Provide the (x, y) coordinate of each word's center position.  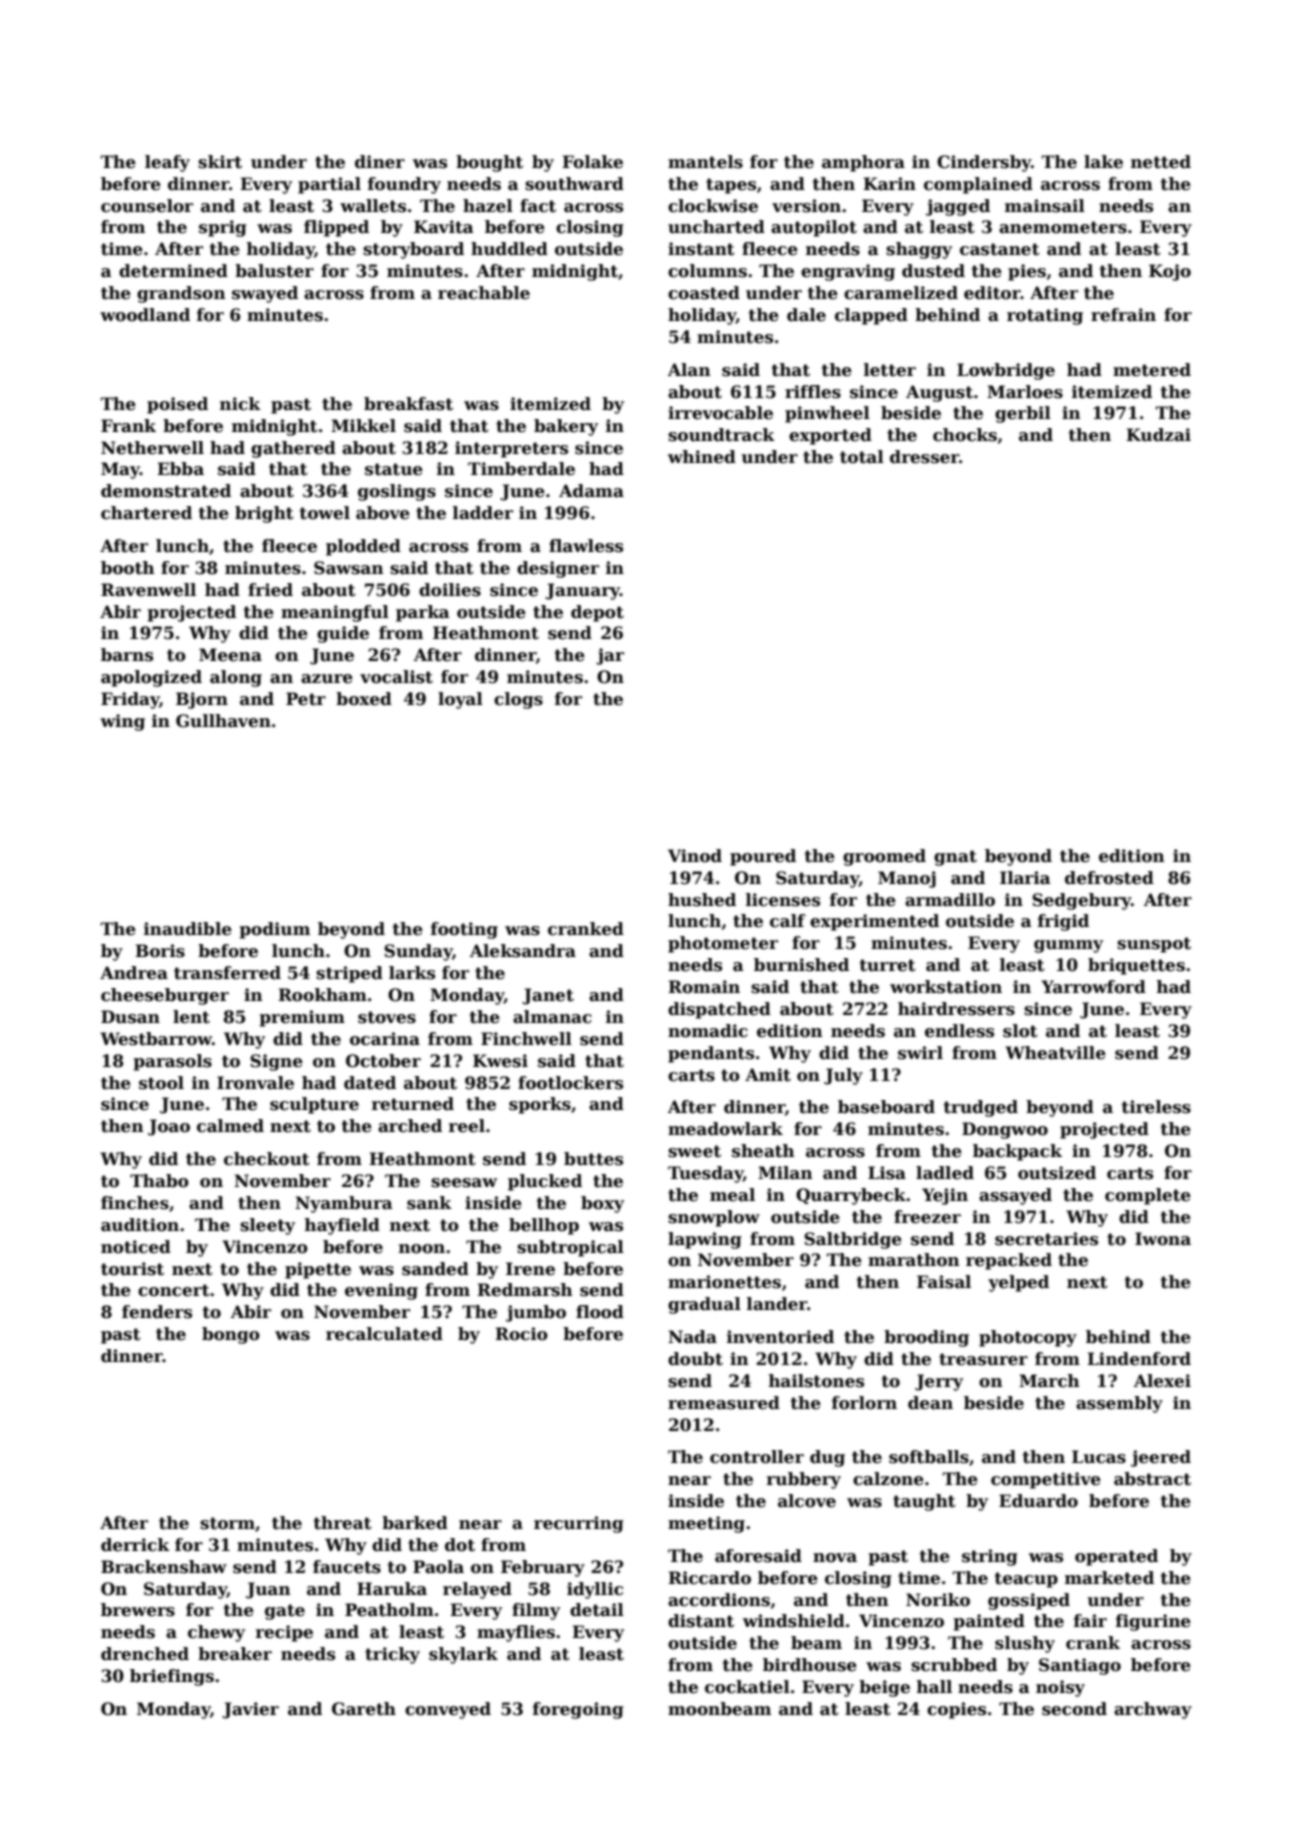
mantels (705, 162)
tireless (1156, 1107)
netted (1161, 162)
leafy (167, 163)
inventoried (780, 1337)
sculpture (314, 1105)
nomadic (708, 1031)
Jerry (939, 1382)
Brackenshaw (164, 1567)
